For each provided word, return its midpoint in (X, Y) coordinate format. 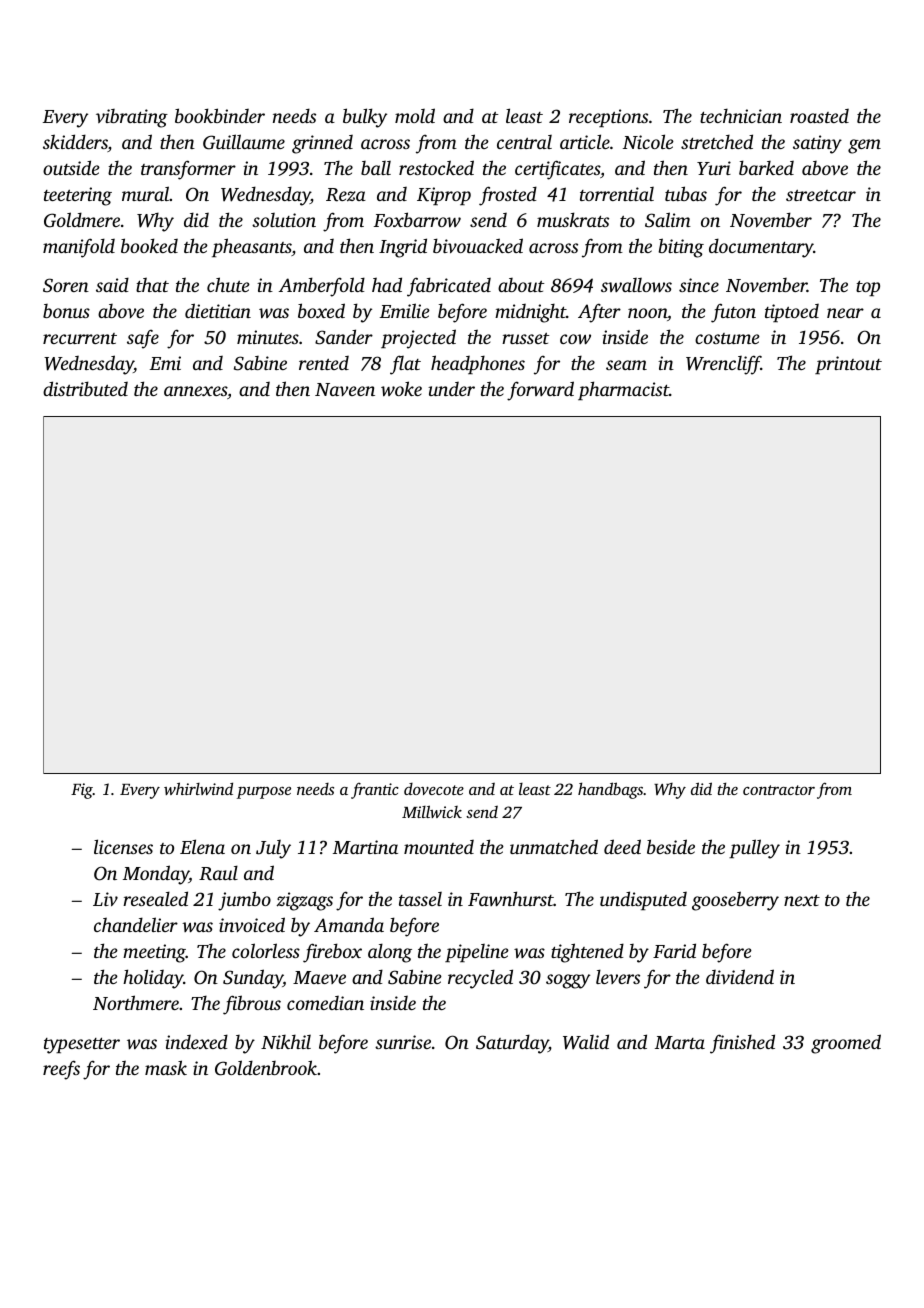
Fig (82, 791)
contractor (779, 790)
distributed (85, 388)
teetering (78, 196)
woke (401, 388)
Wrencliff (723, 365)
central (524, 142)
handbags (610, 790)
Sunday (253, 979)
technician (741, 116)
